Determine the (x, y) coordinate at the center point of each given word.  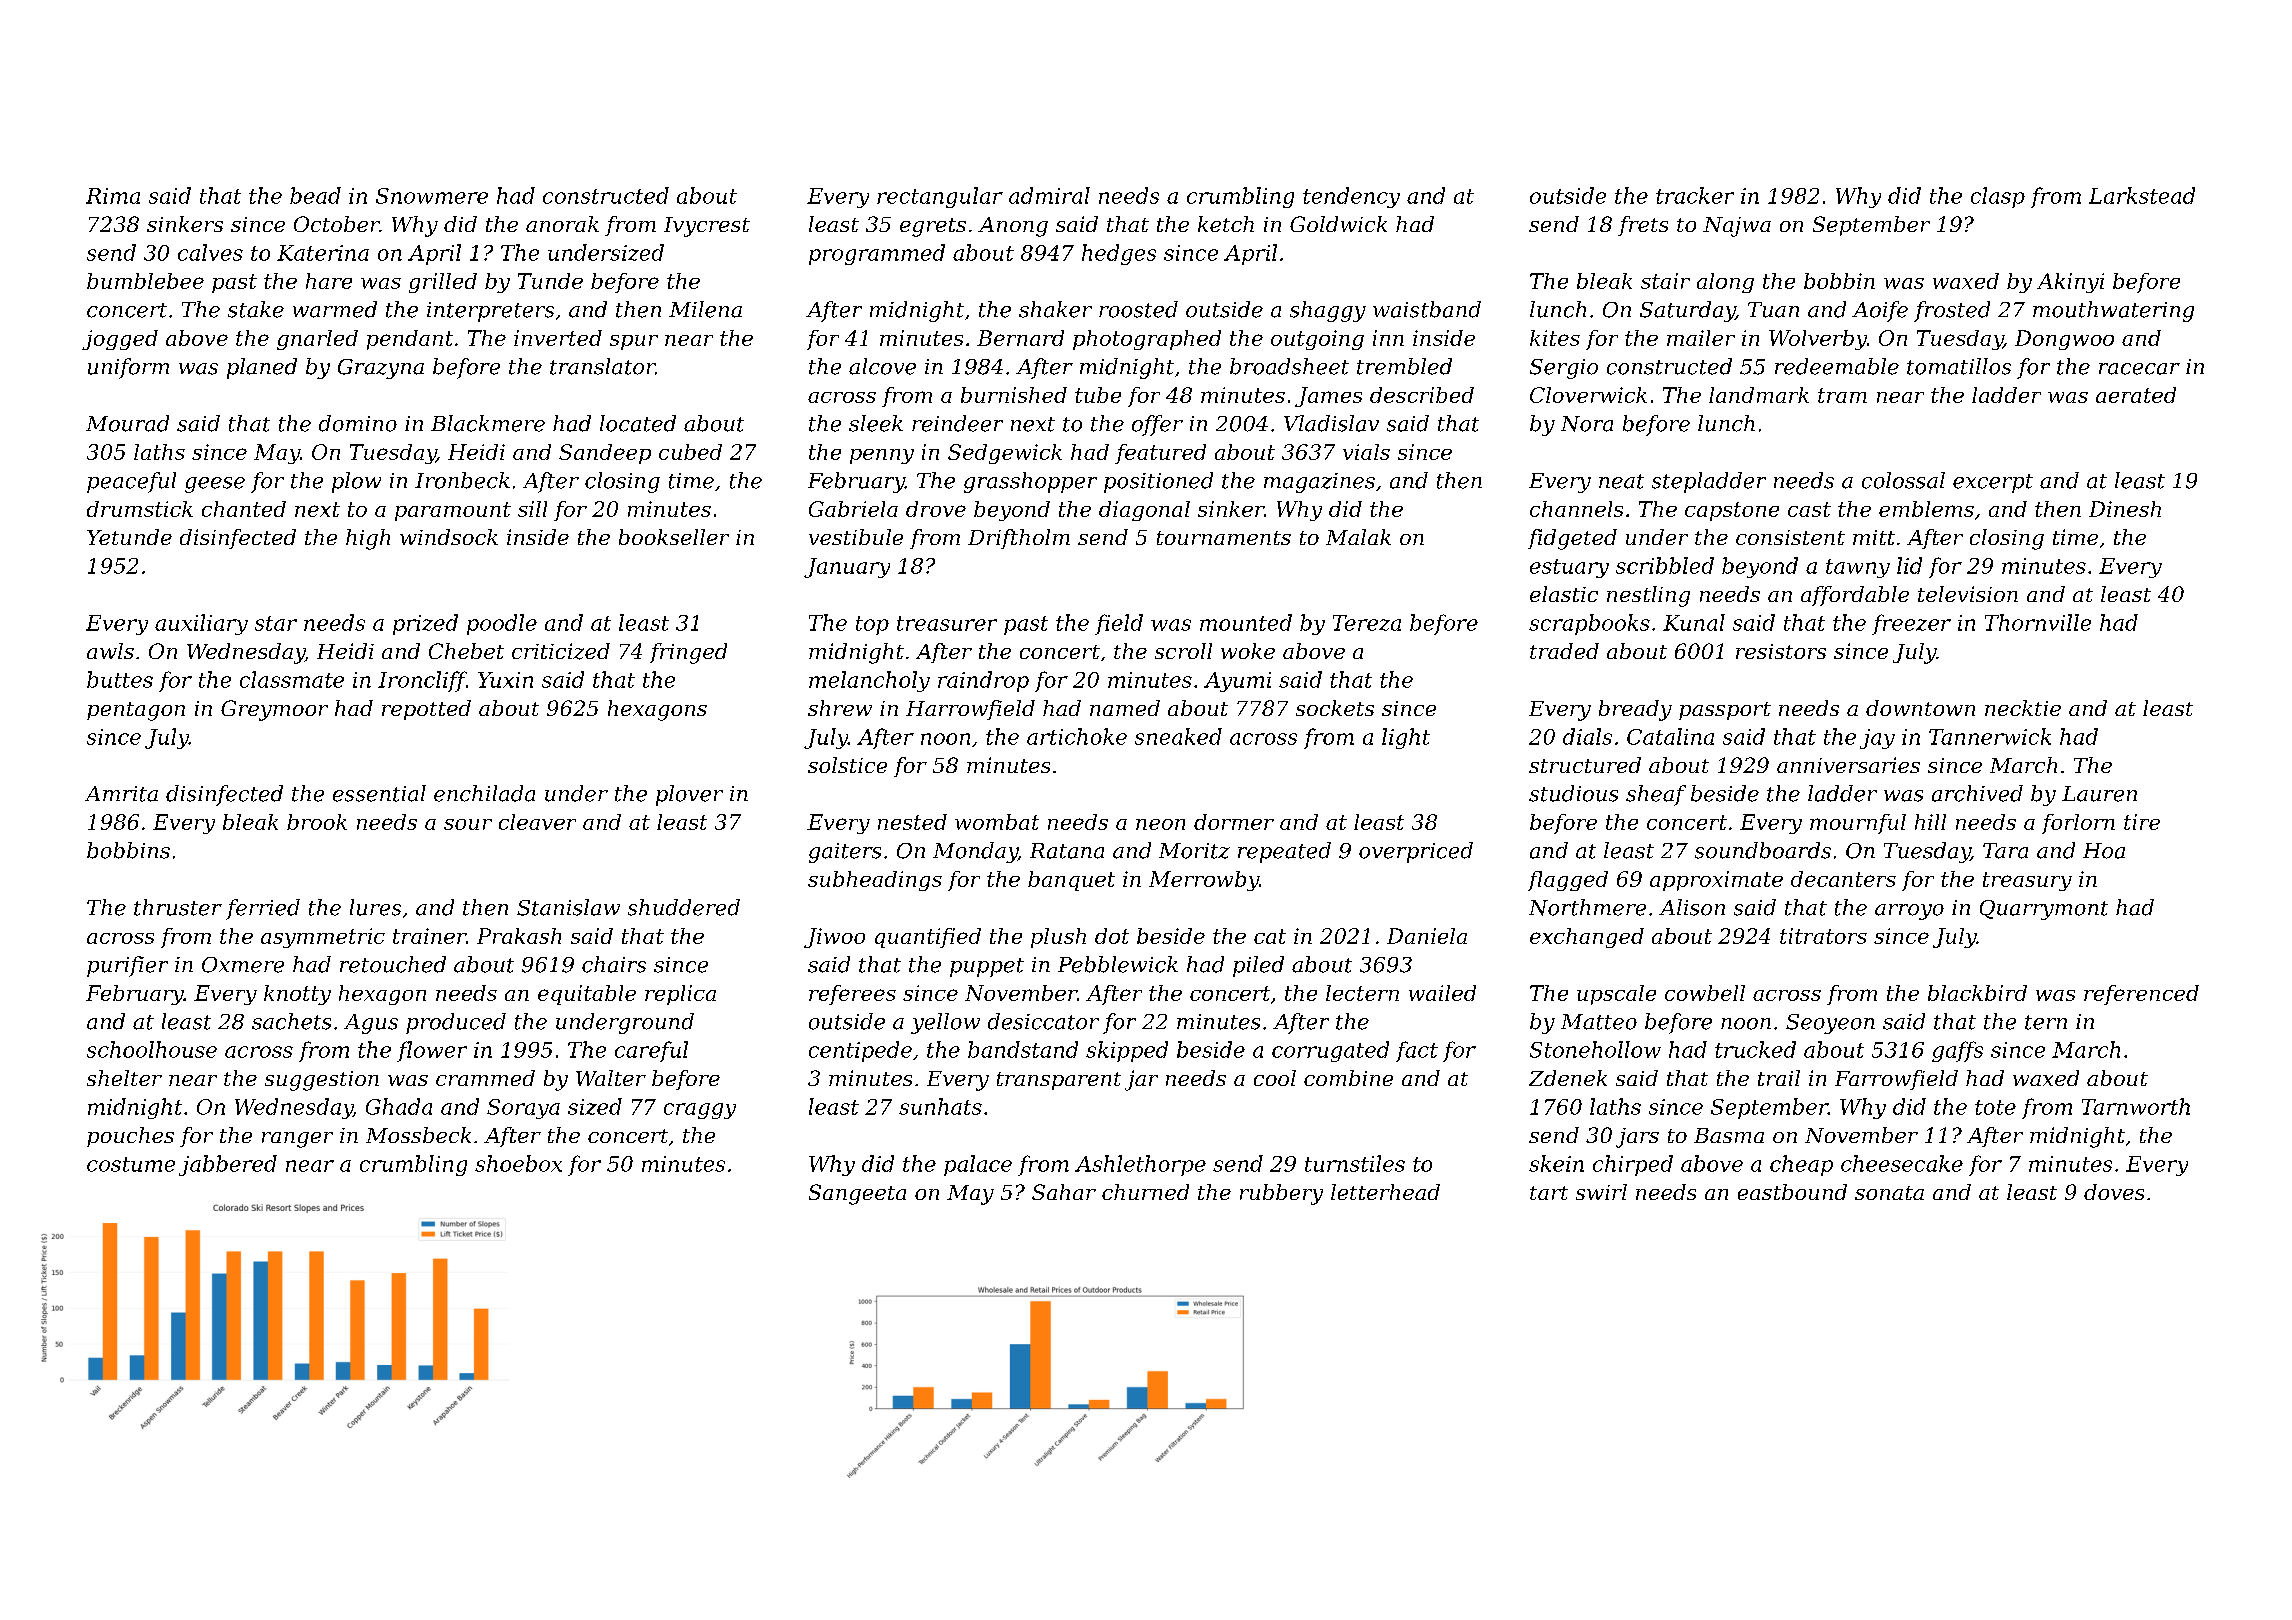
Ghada (399, 1106)
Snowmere (432, 196)
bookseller (674, 537)
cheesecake (1902, 1163)
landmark (1759, 395)
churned (1145, 1192)
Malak (1358, 537)
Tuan (1773, 310)
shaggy (1328, 311)
